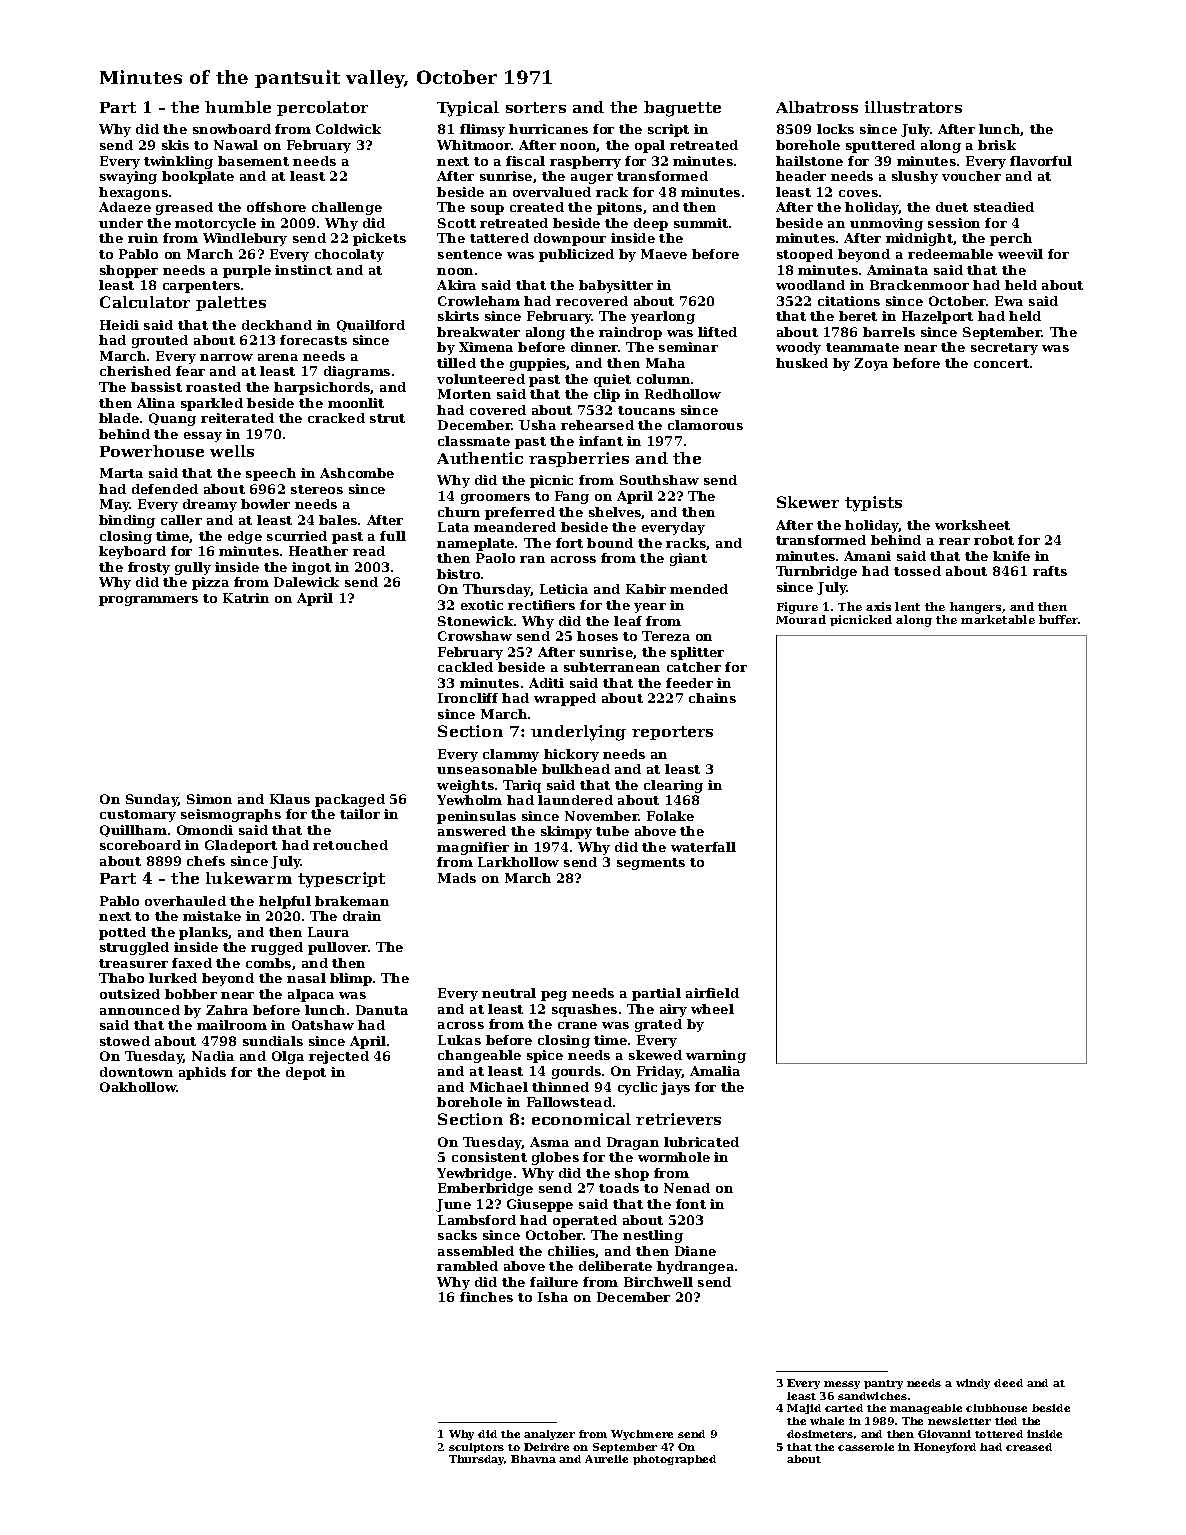 The image size is (1186, 1535). What do you see at coordinates (476, 1448) in the screenshot?
I see `sculptors` at bounding box center [476, 1448].
